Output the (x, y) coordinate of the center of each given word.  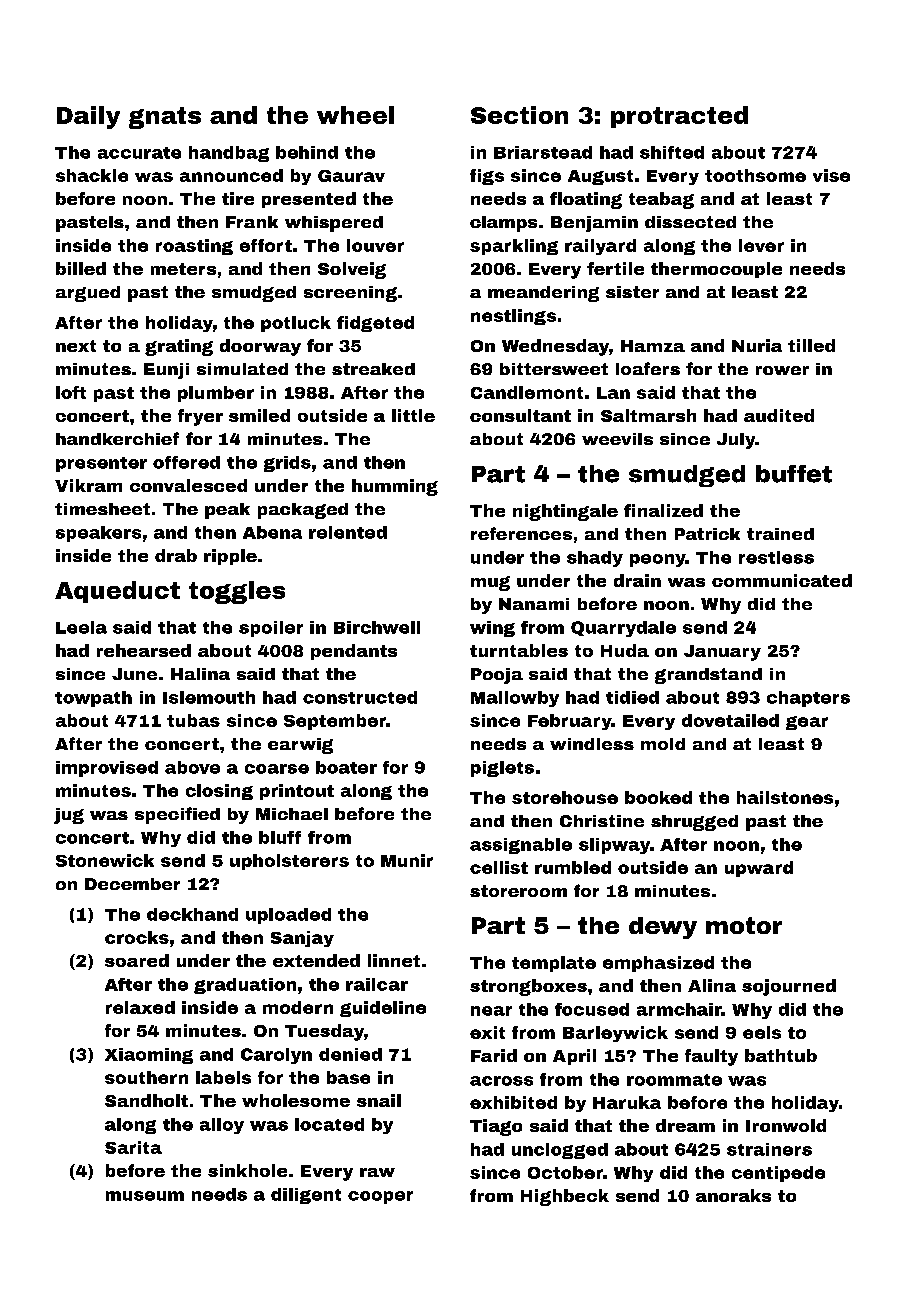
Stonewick (105, 860)
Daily (88, 117)
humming (395, 487)
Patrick (707, 534)
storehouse (565, 797)
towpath (93, 699)
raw (377, 1172)
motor (744, 925)
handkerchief (117, 438)
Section (519, 115)
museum (145, 1196)
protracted (679, 117)
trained (780, 534)
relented (348, 532)
